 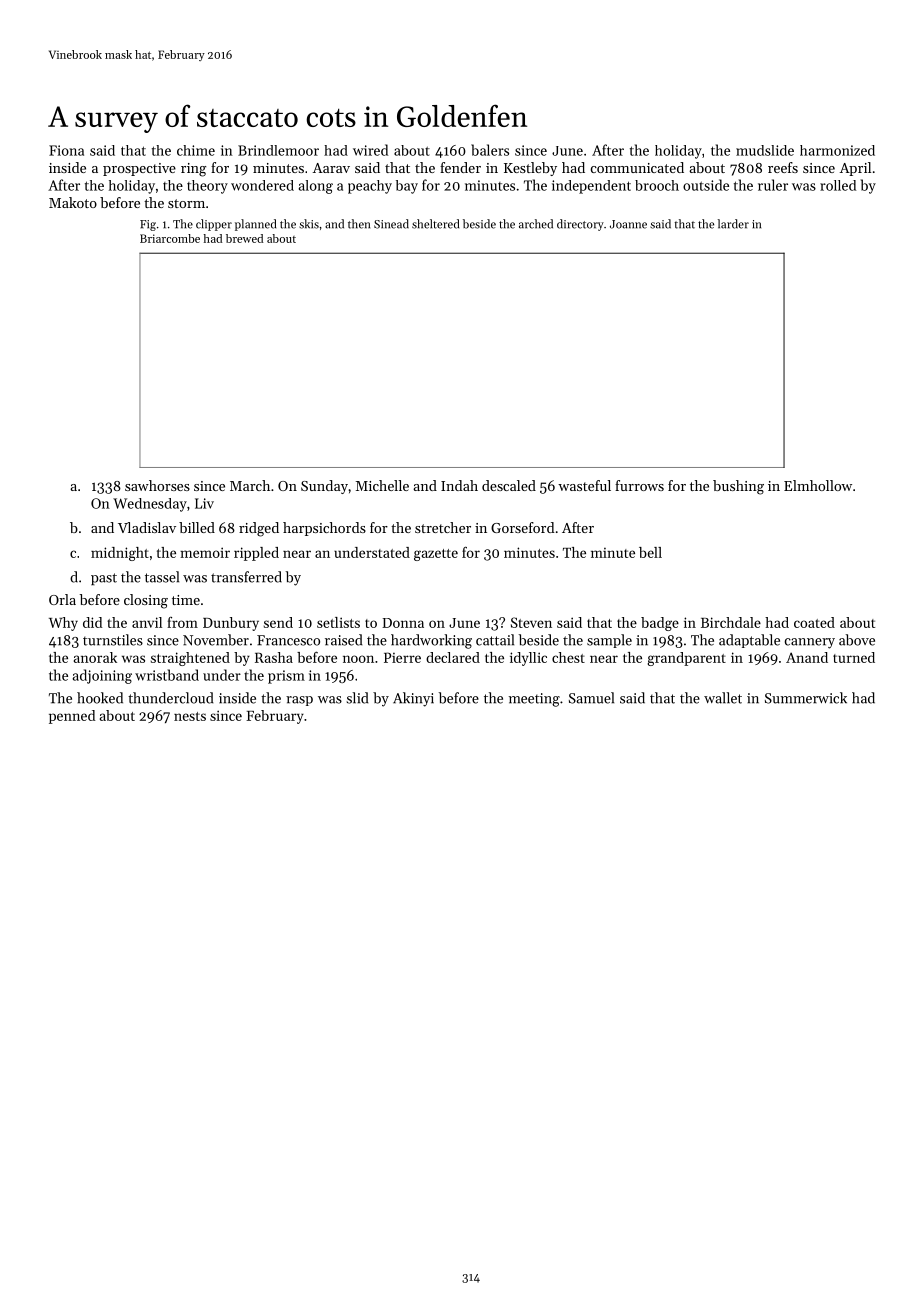 What do you see at coordinates (460, 167) in the image?
I see `fender` at bounding box center [460, 167].
